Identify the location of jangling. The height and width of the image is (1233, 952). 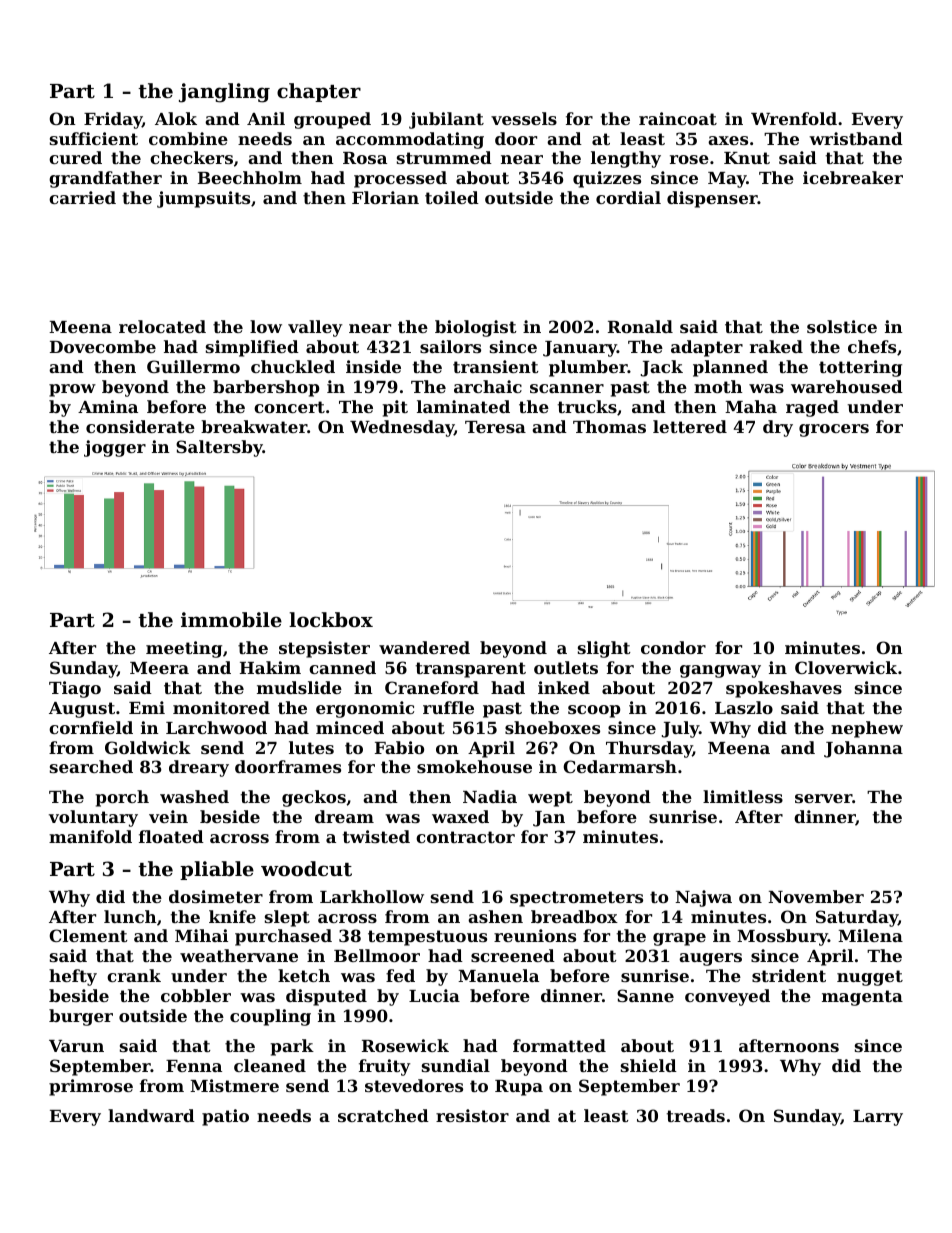
(224, 93).
